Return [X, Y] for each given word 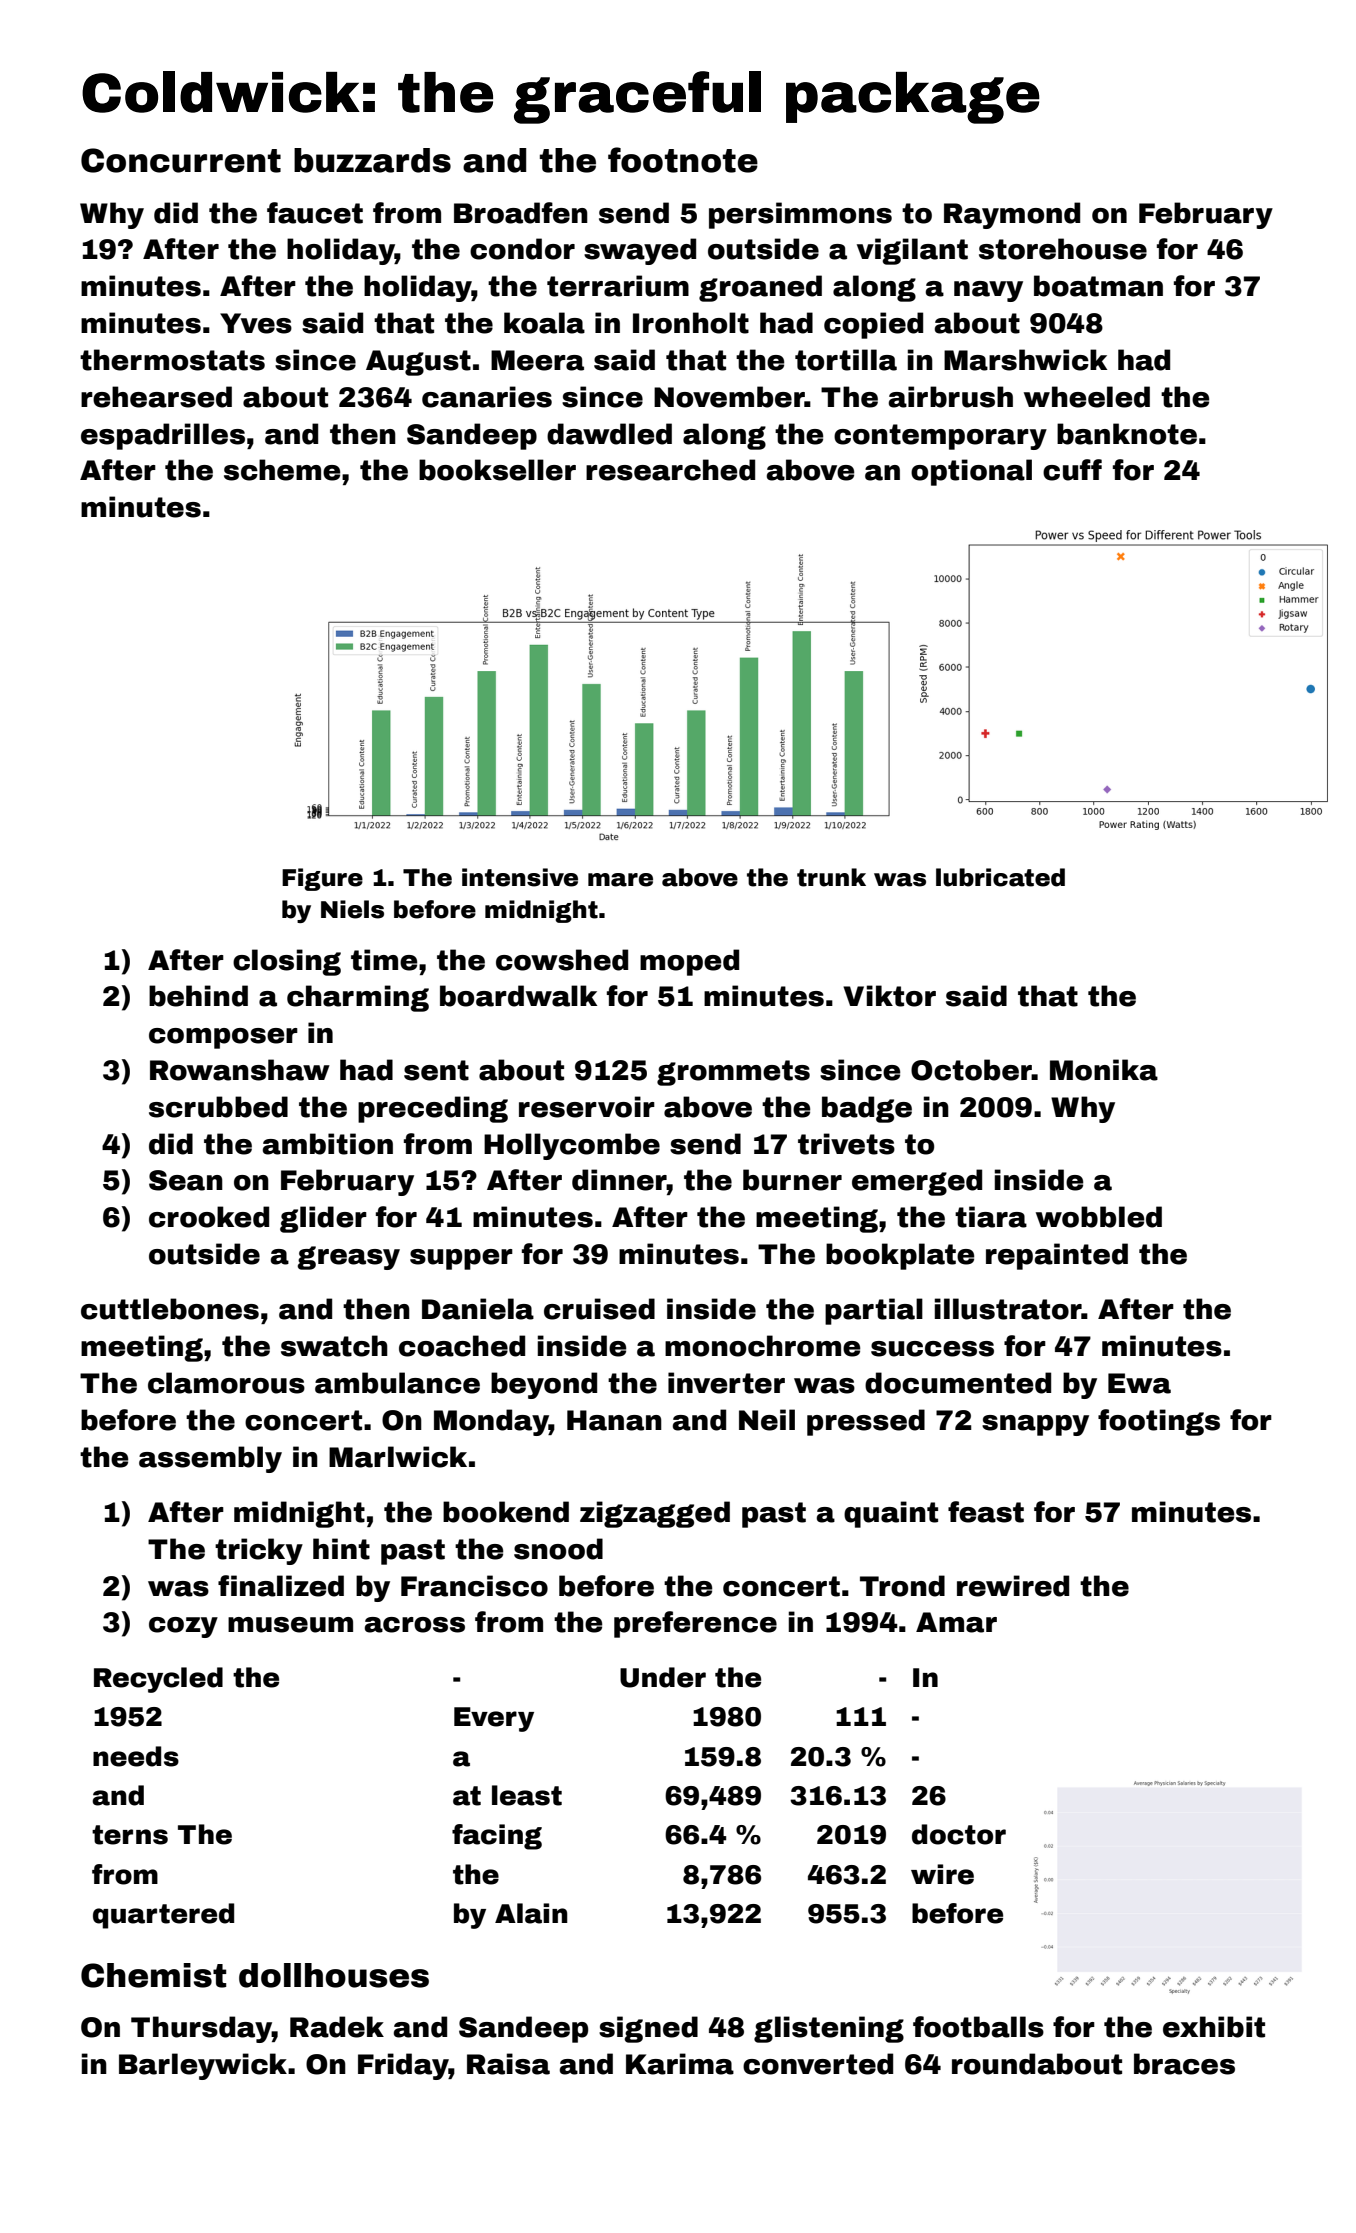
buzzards [372, 160]
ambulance [397, 1383]
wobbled [1099, 1217]
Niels [352, 909]
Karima [680, 2064]
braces [1184, 2064]
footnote [683, 160]
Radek [337, 2027]
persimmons [800, 215]
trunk [831, 877]
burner [792, 1180]
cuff [1072, 470]
